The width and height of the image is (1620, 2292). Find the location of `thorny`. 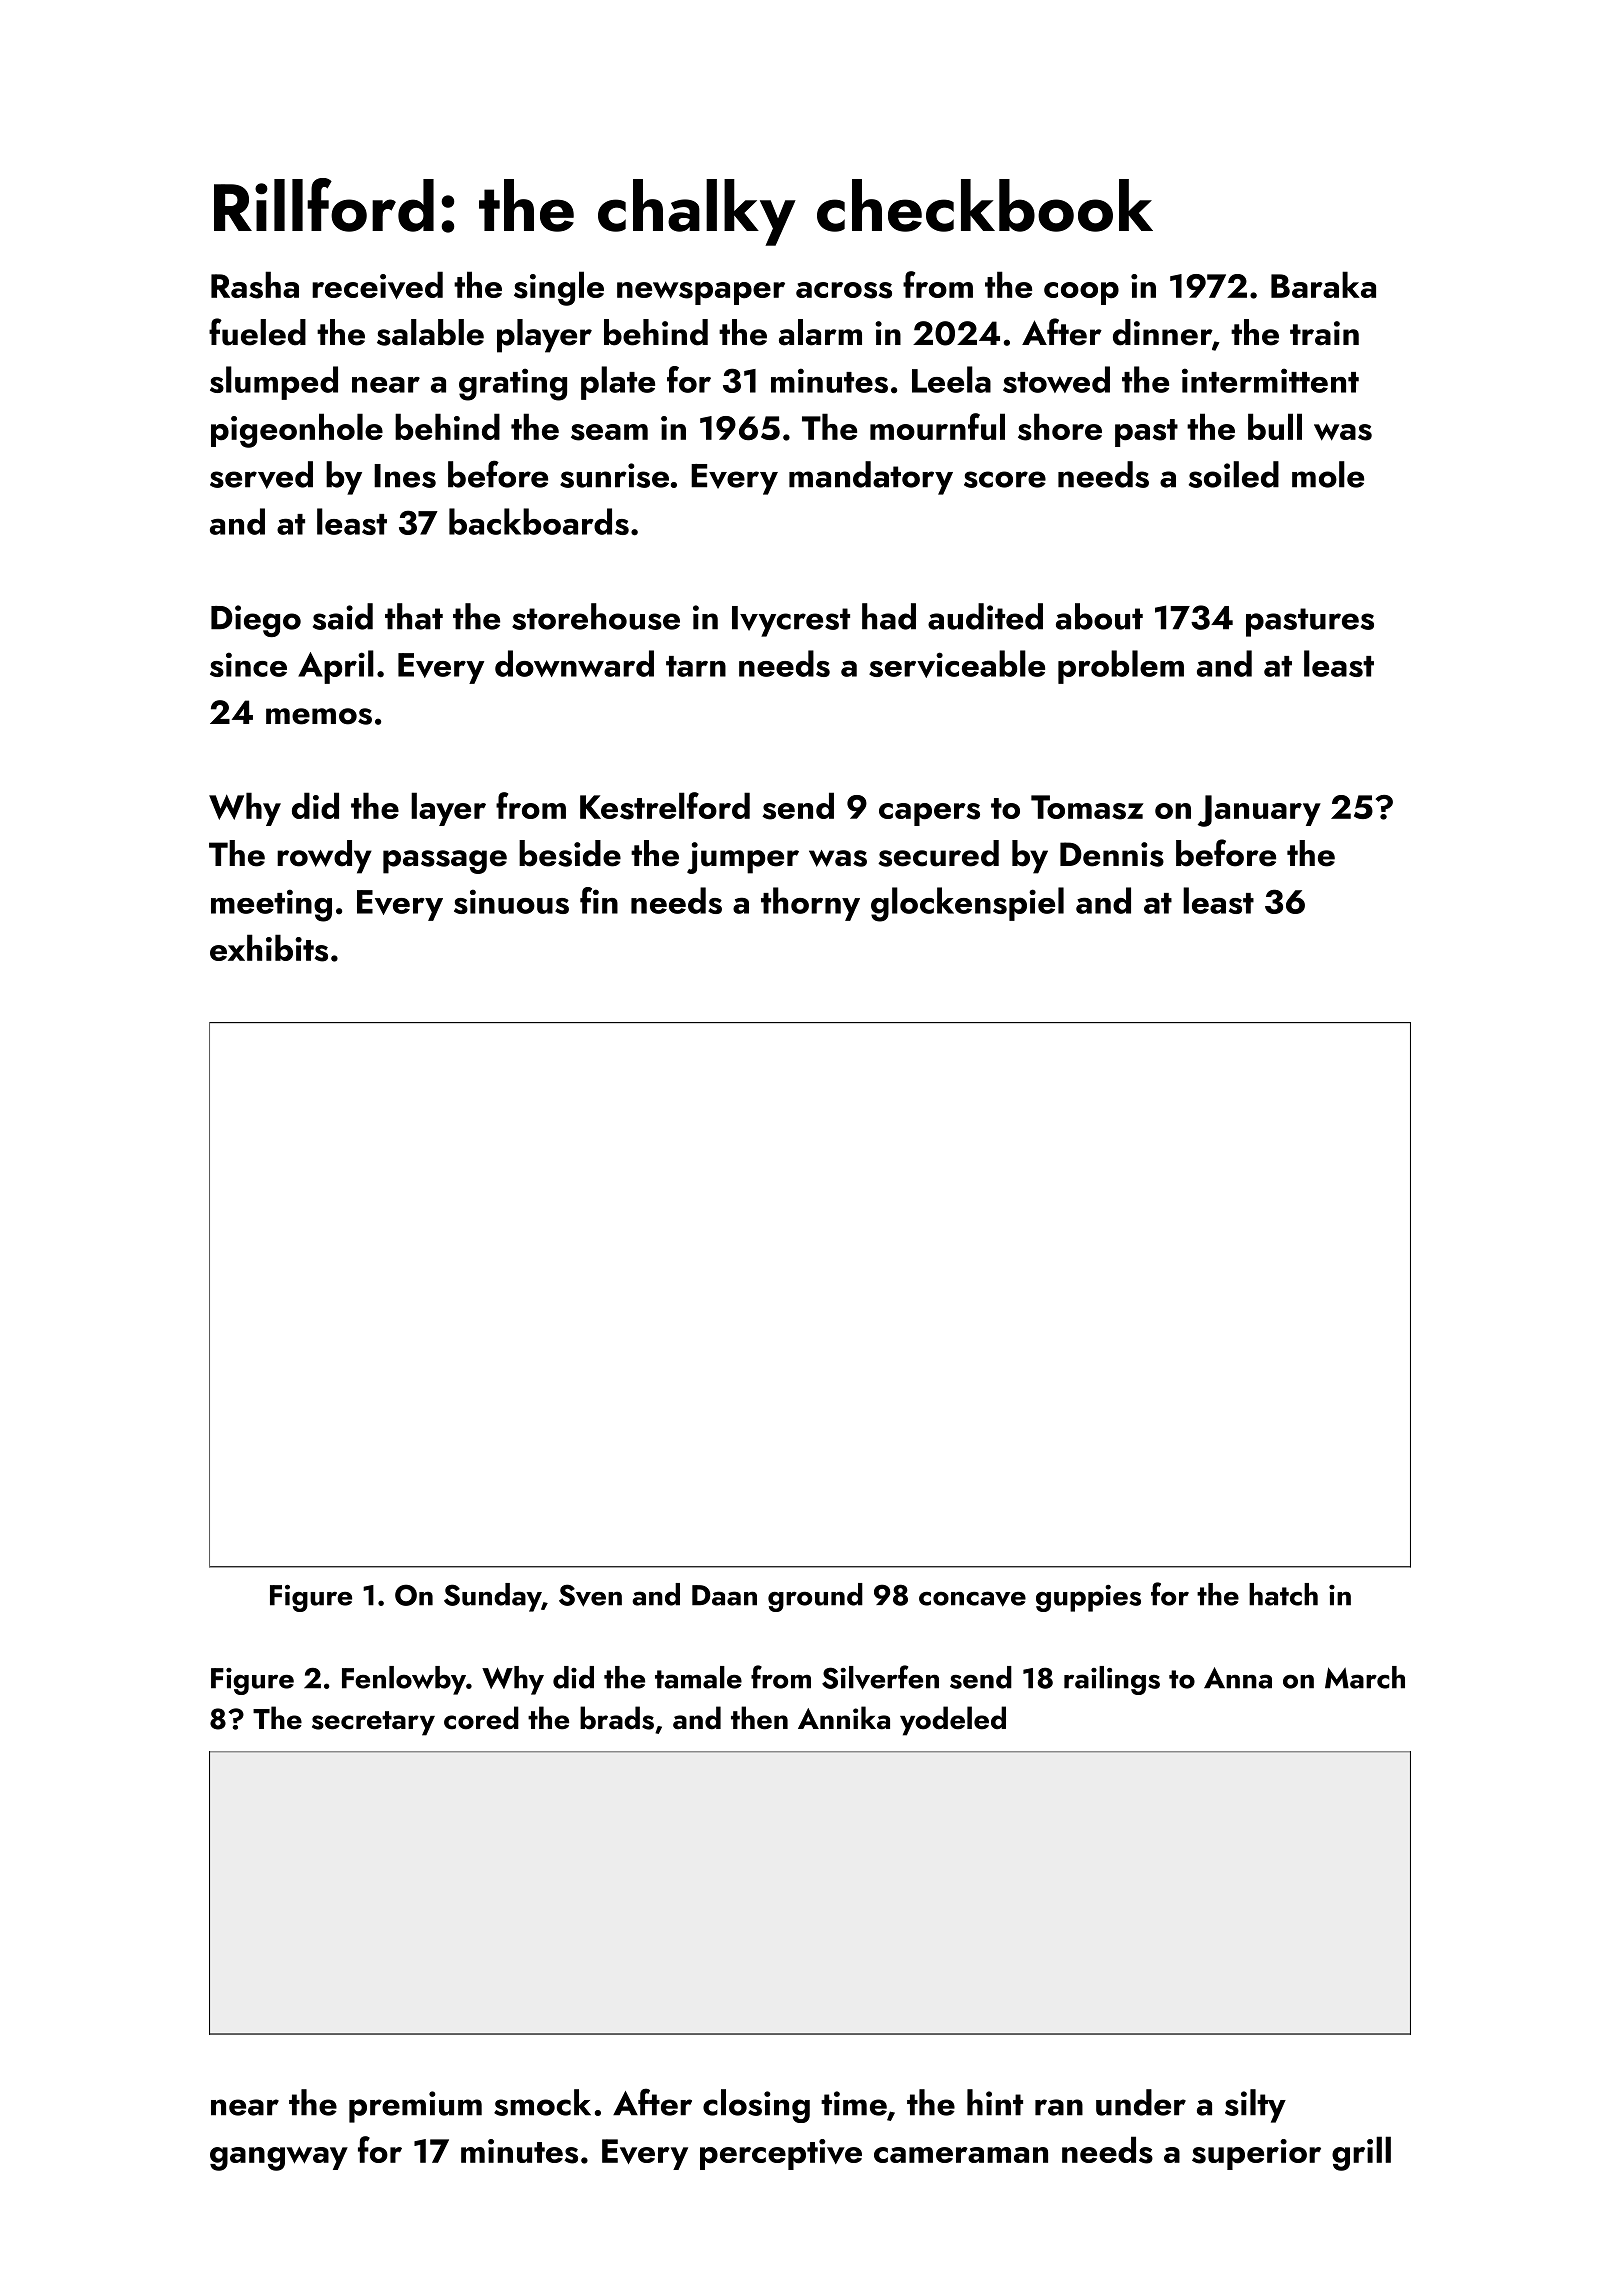

thorny is located at coordinates (810, 904).
